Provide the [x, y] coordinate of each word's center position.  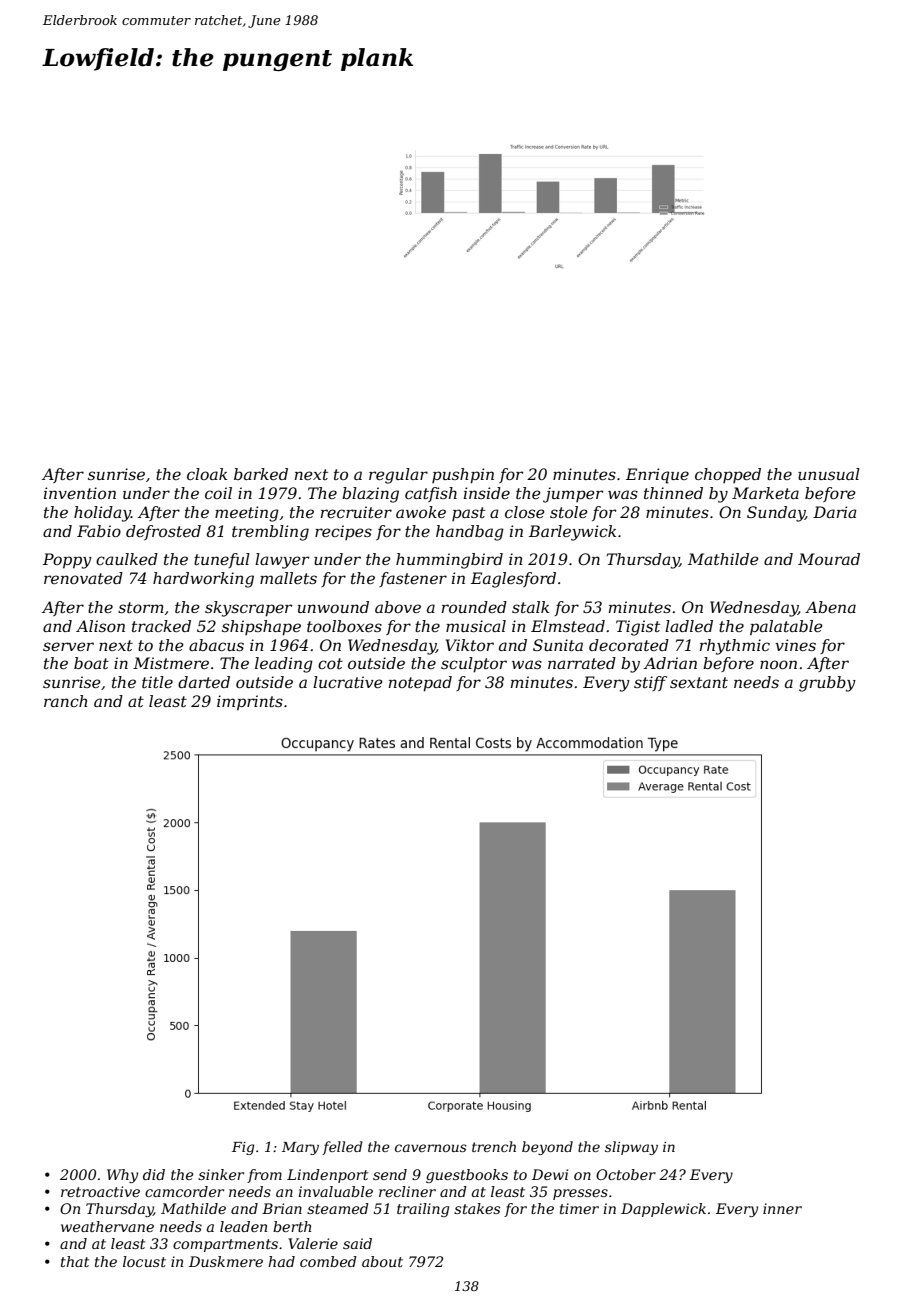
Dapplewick [663, 1210]
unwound [333, 607]
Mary [300, 1148]
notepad [420, 684]
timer [579, 1208]
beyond [547, 1148]
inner [782, 1208]
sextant [699, 682]
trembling [270, 533]
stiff [650, 683]
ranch [65, 701]
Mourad [829, 559]
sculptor [474, 665]
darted [204, 682]
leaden [243, 1226]
